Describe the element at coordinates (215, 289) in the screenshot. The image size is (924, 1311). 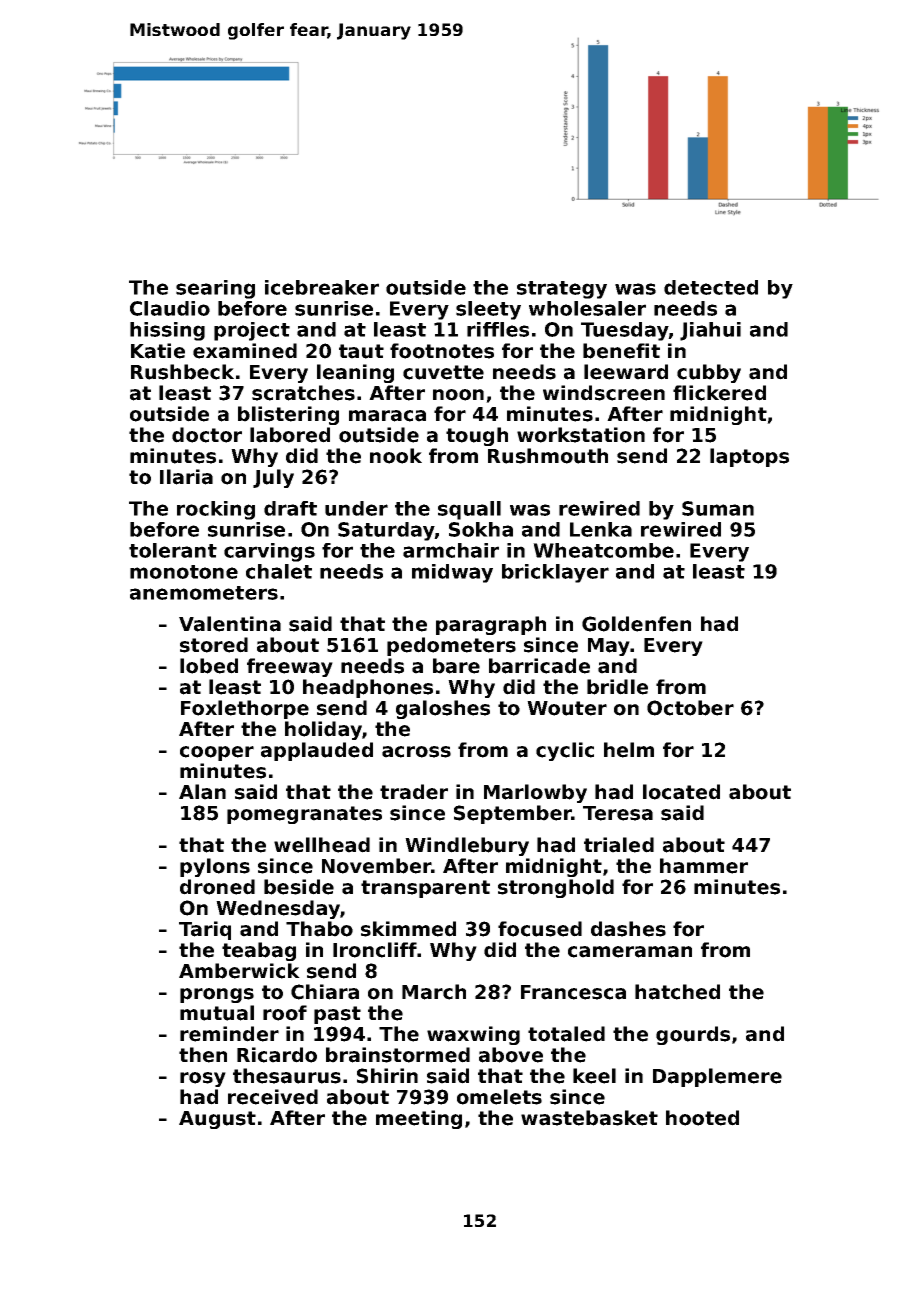
I see `searing` at that location.
